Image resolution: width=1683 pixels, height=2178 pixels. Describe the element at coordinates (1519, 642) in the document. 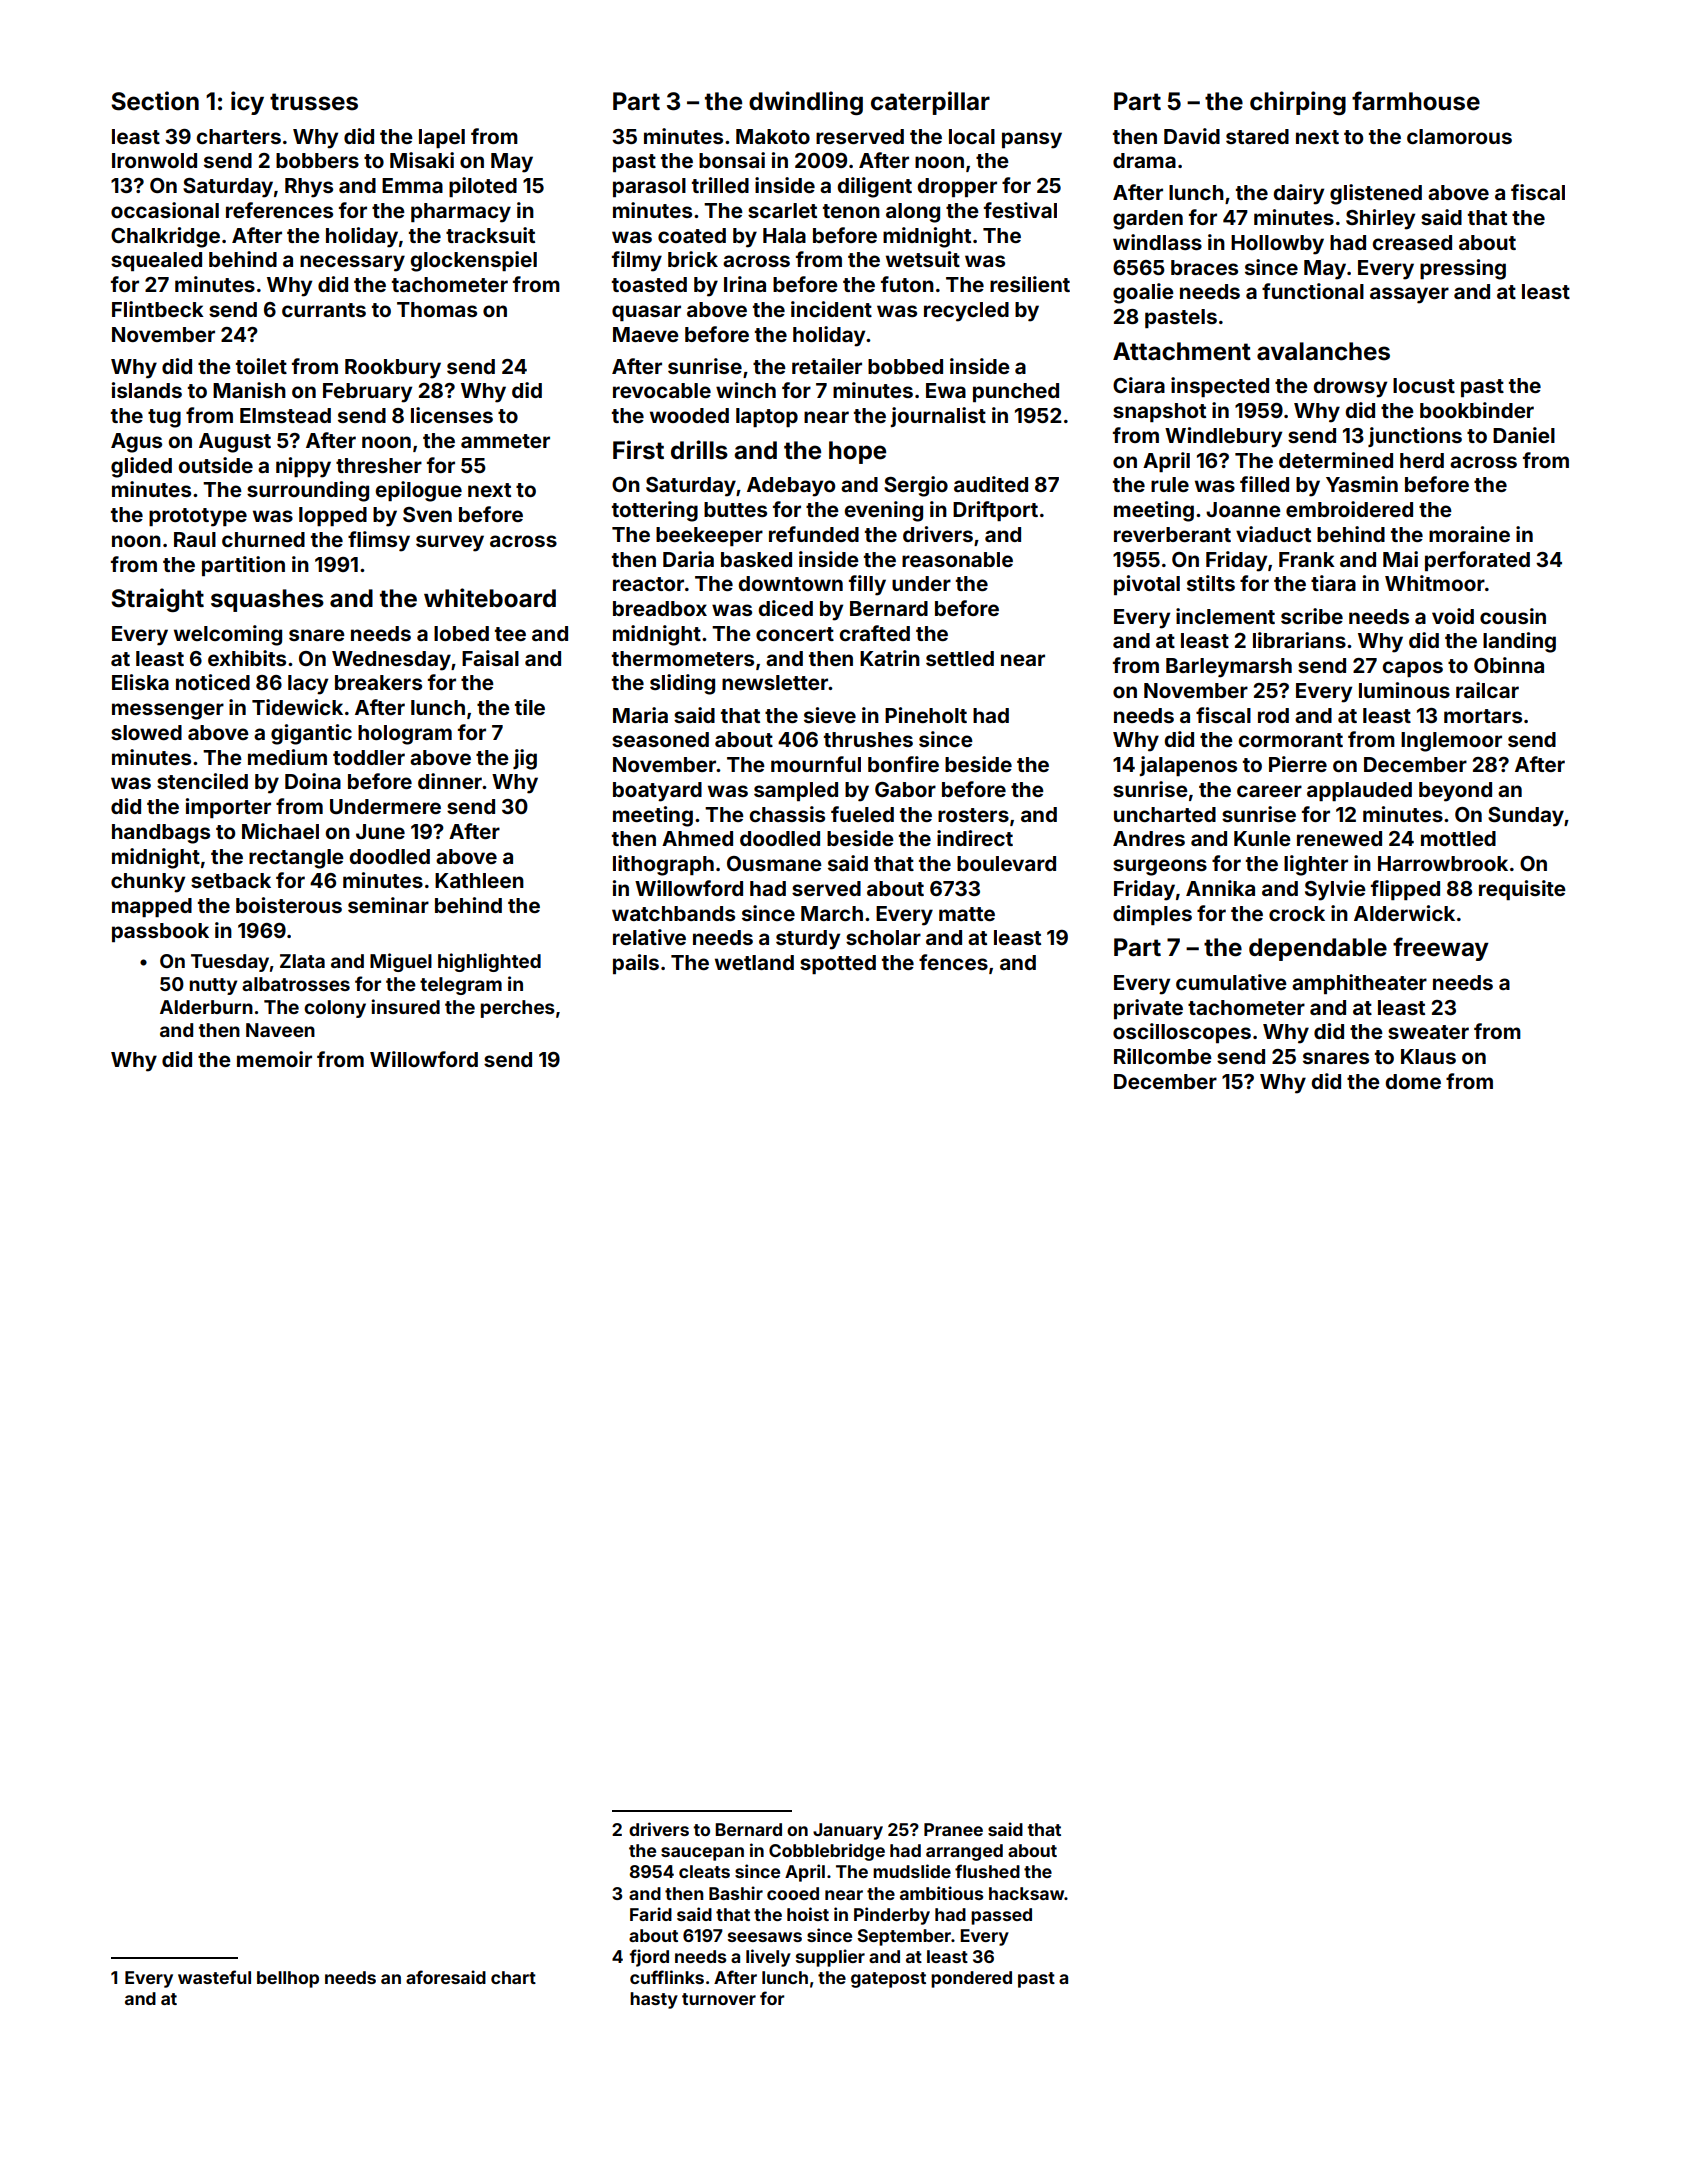

I see `landing` at that location.
